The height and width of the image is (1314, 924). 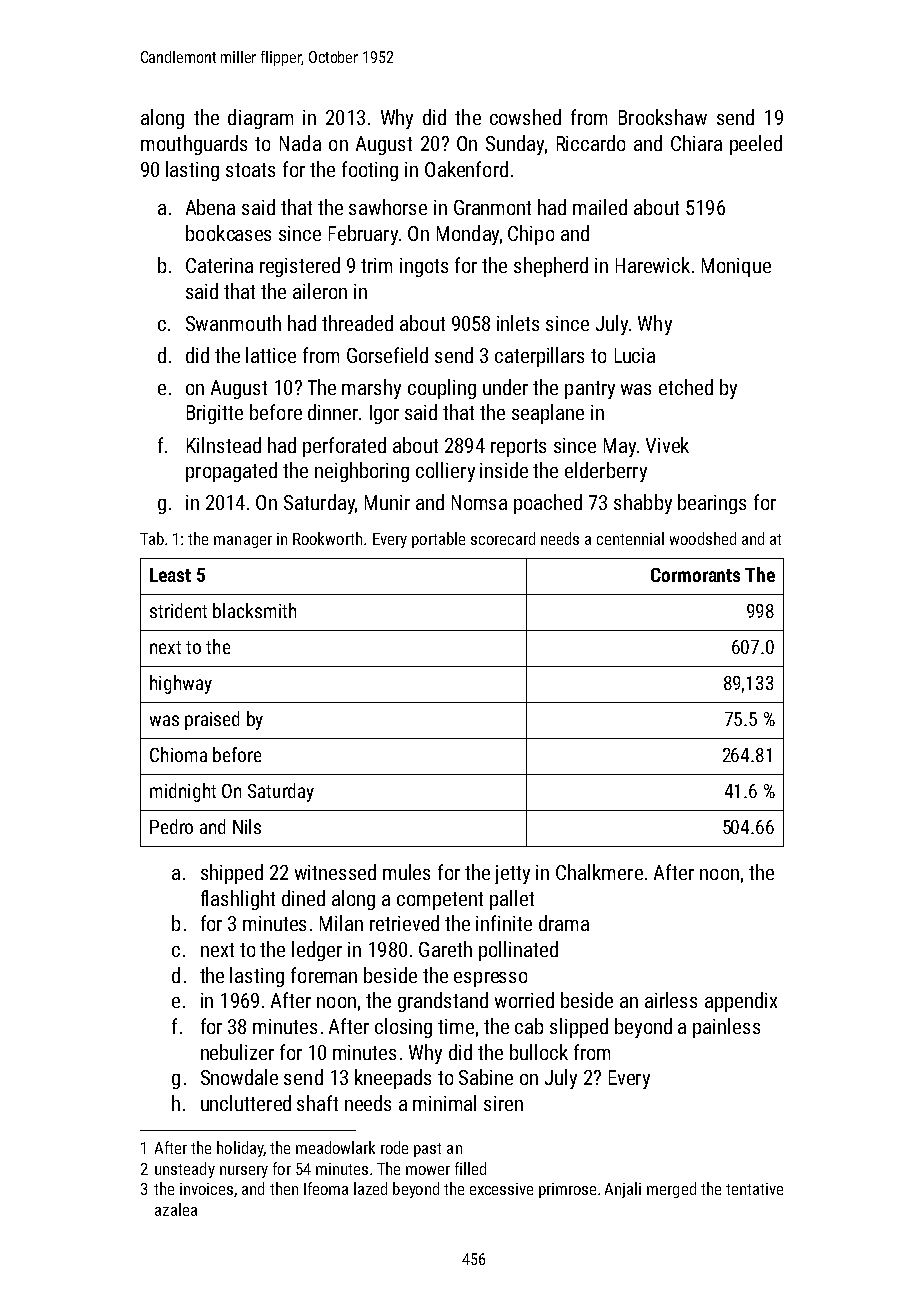 I want to click on appendix, so click(x=741, y=1002).
